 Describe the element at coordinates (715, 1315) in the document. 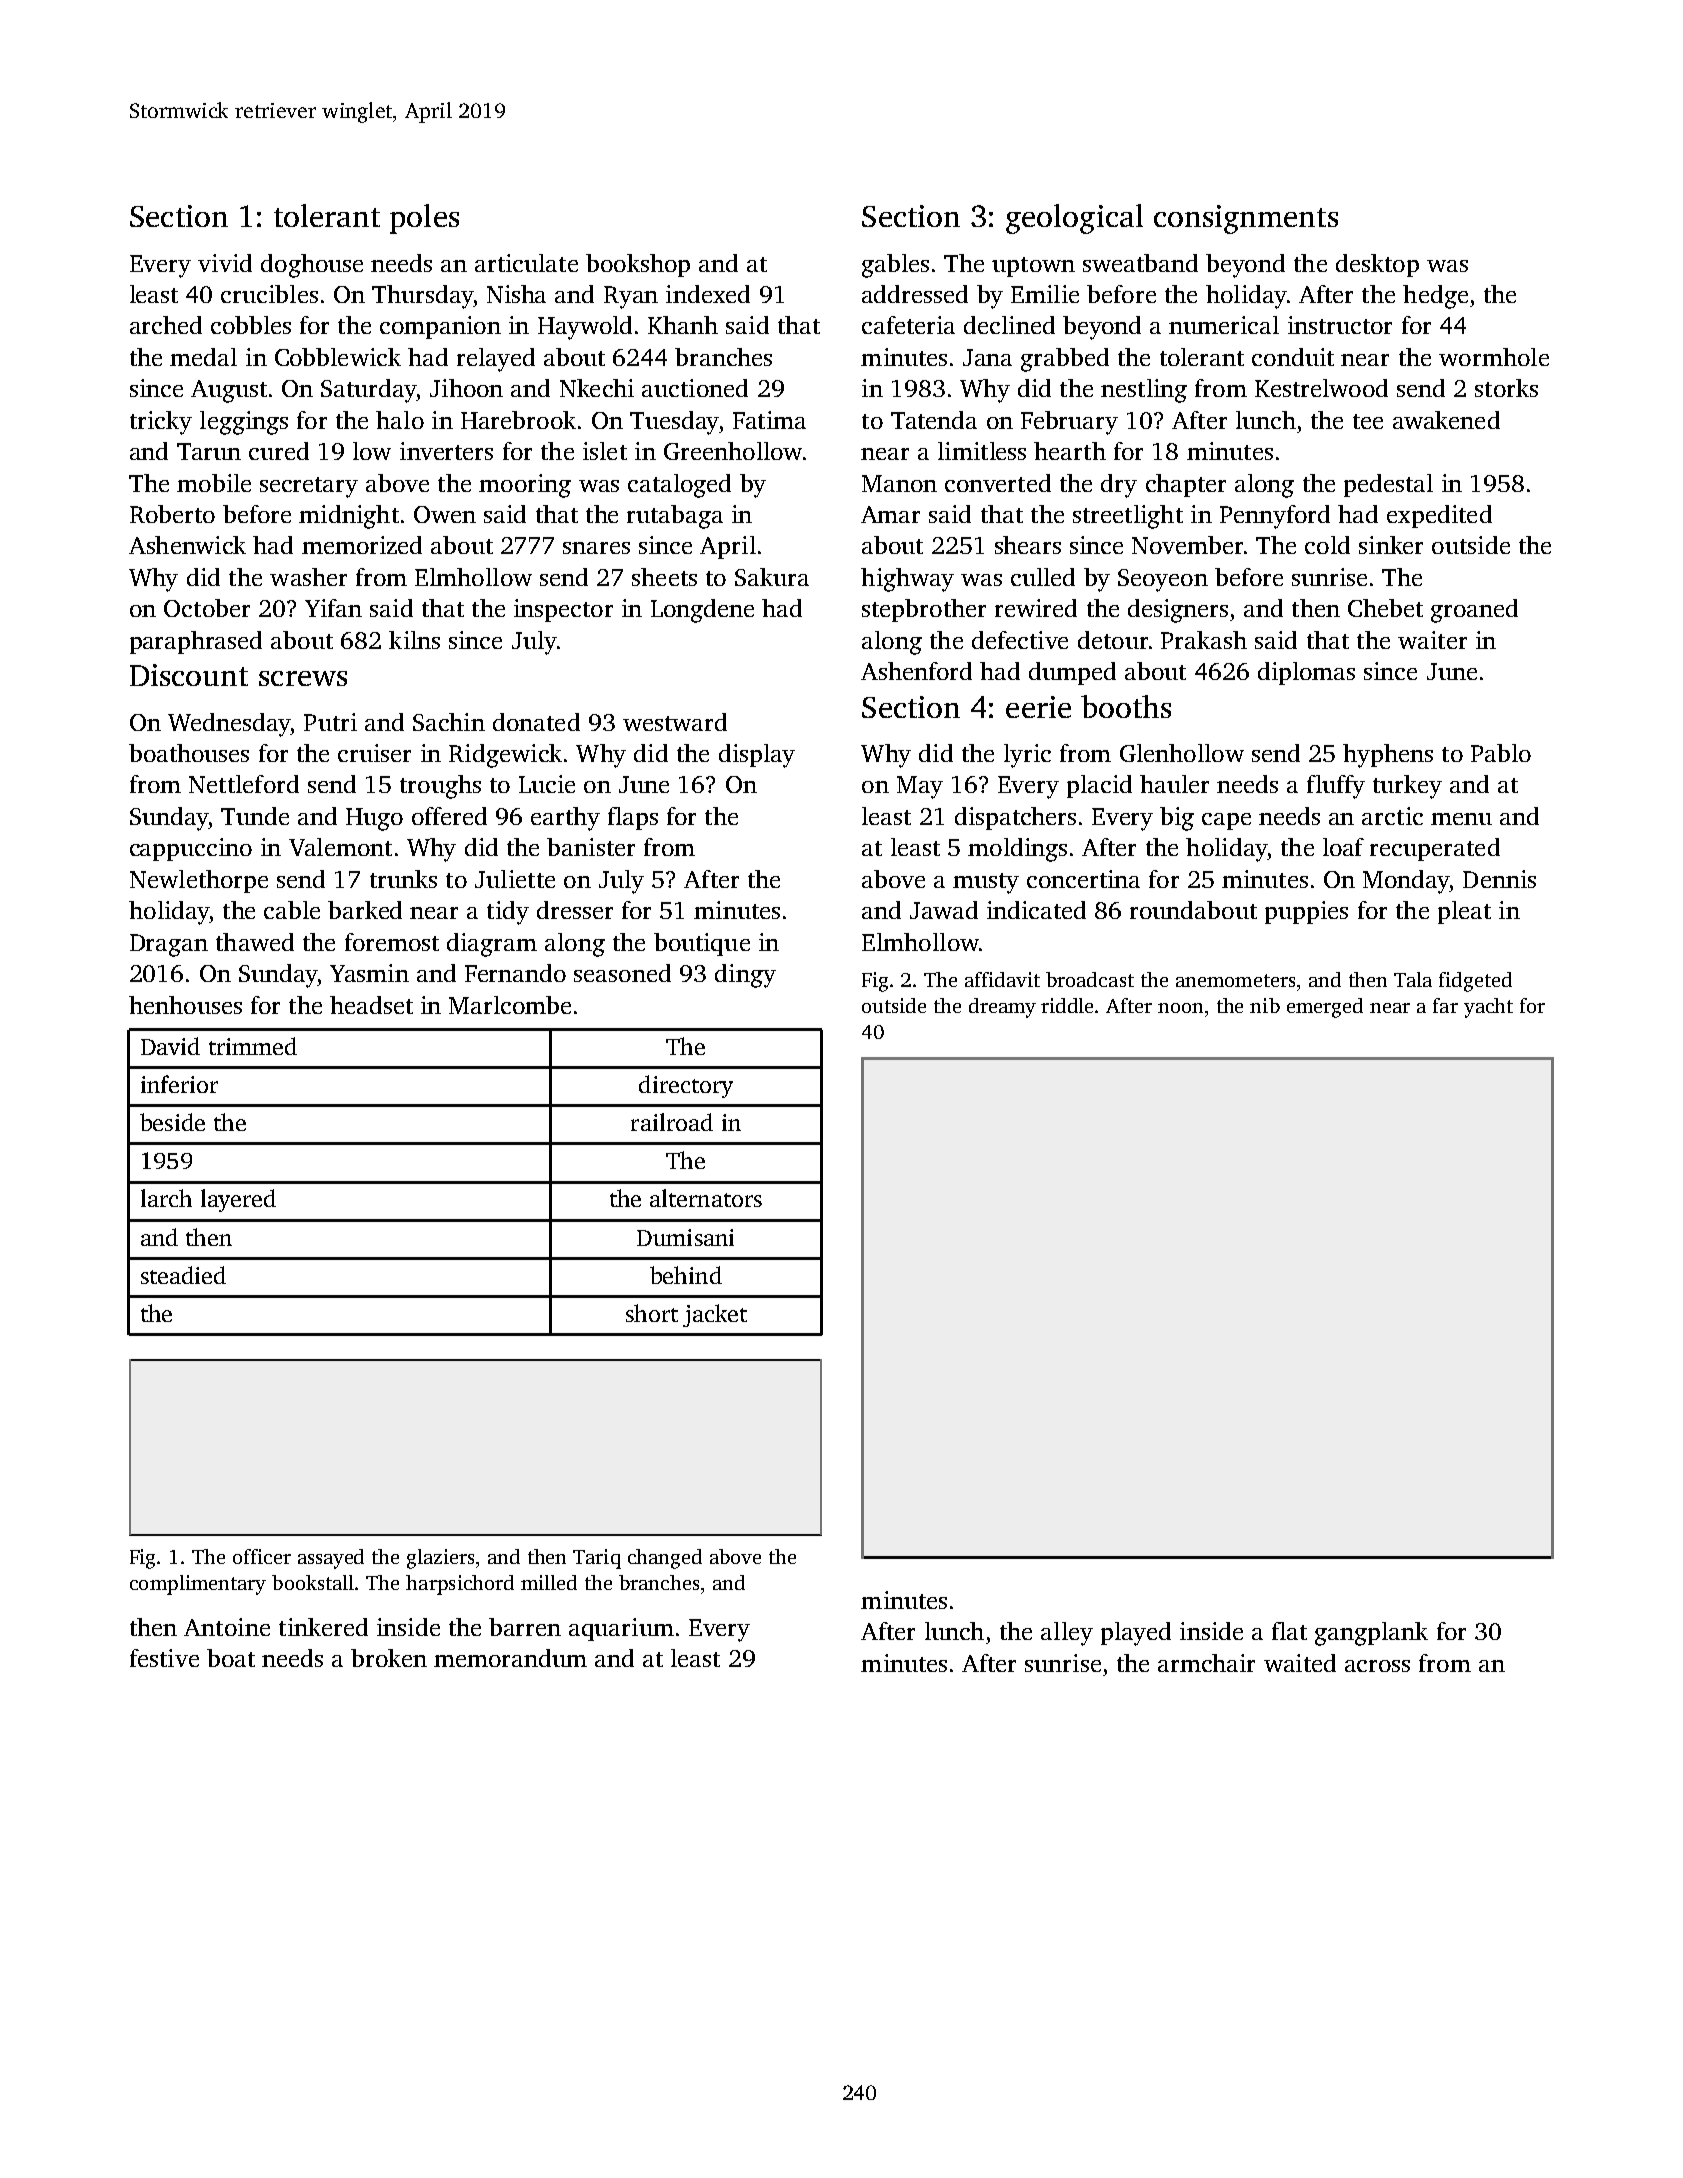

I see `jacket` at that location.
